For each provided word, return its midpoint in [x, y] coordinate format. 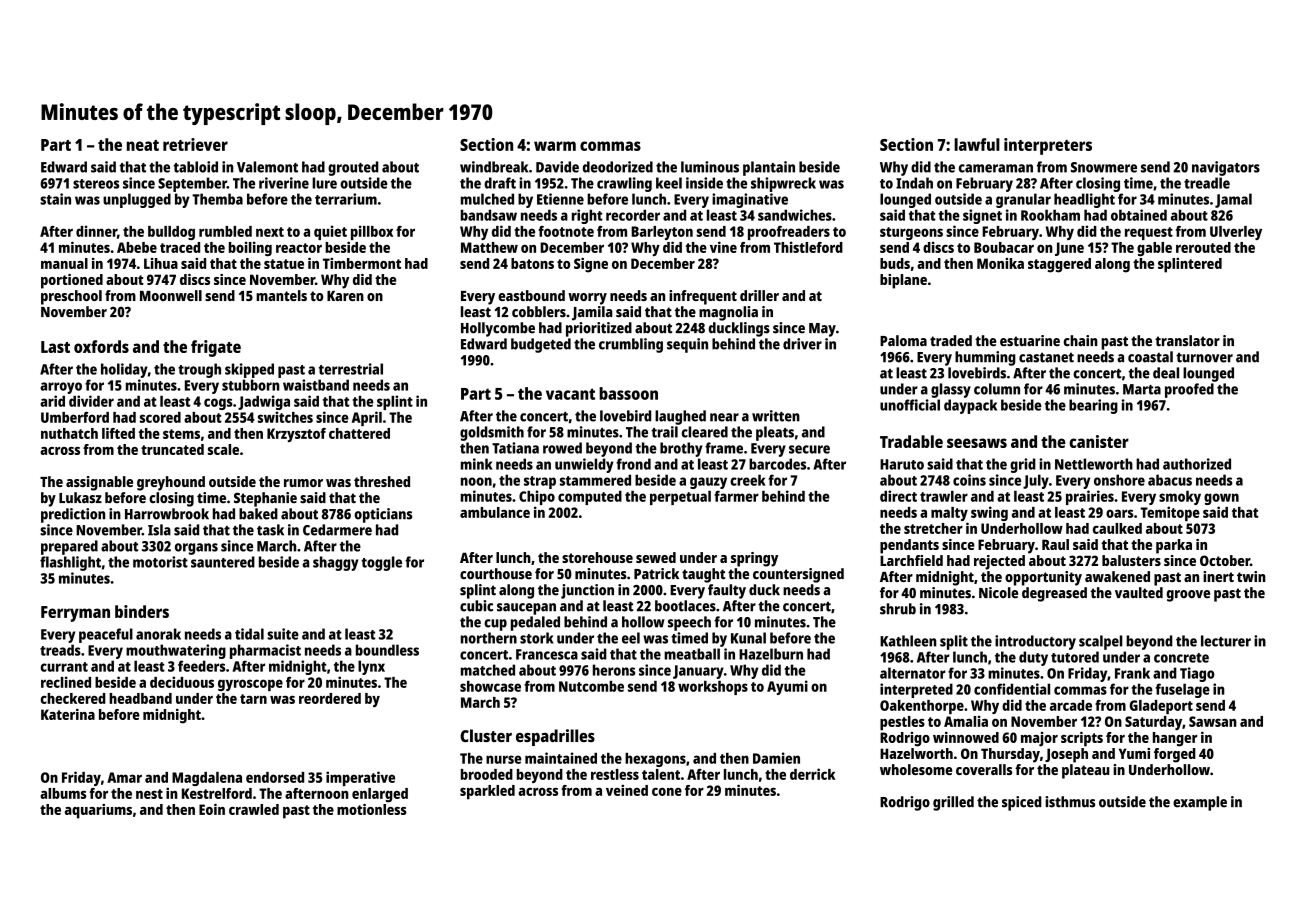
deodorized [618, 167]
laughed [680, 417]
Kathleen [908, 641]
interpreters [1048, 146]
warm [555, 146]
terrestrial [351, 369]
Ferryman [75, 614]
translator [1187, 341]
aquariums [98, 811]
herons [614, 670]
